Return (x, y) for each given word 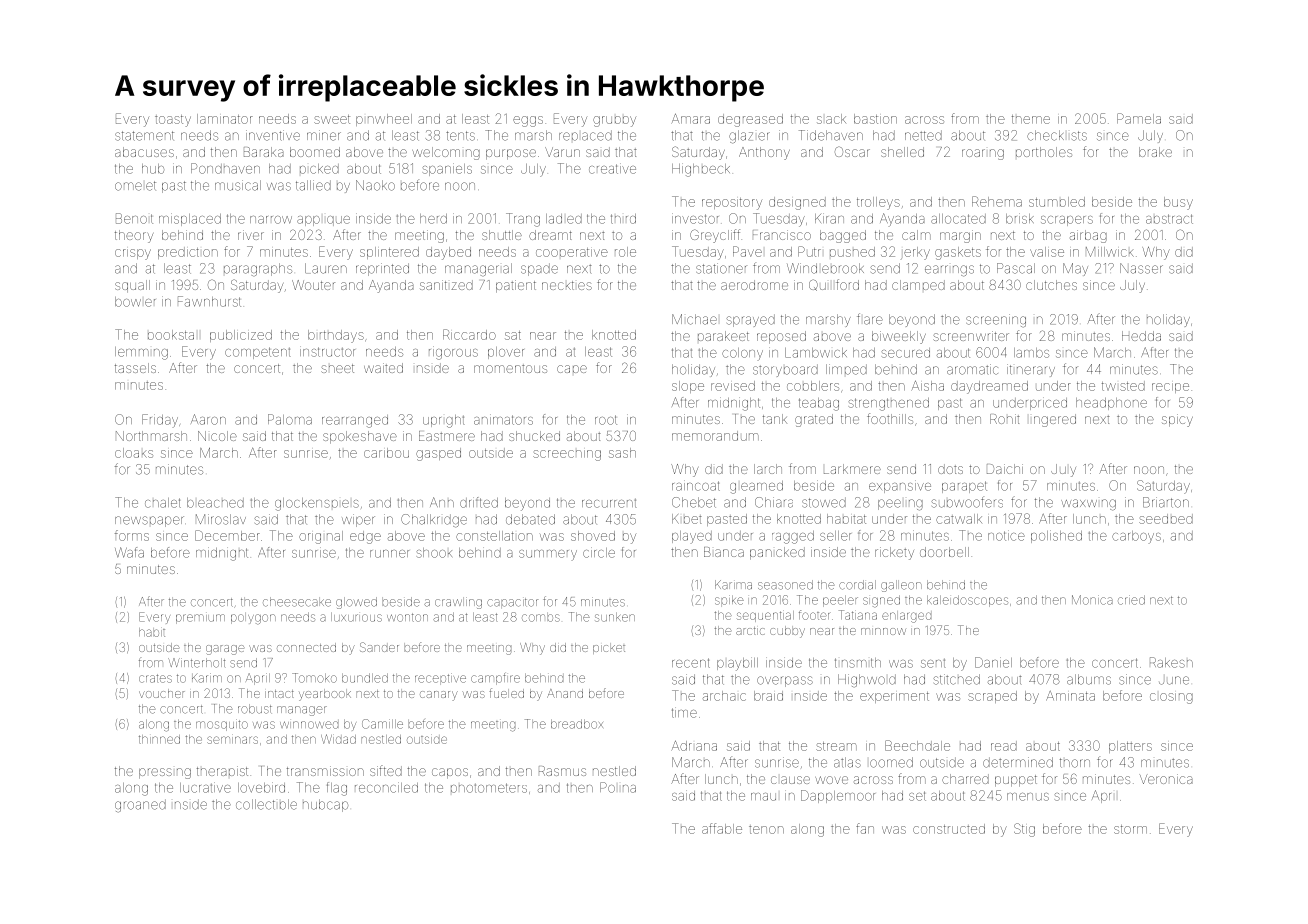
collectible (266, 804)
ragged (793, 537)
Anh (442, 502)
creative (612, 168)
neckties (567, 285)
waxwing (1088, 505)
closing (1171, 698)
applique (323, 221)
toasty (173, 121)
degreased (750, 120)
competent (258, 353)
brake (1155, 152)
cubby (787, 632)
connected (306, 647)
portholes (1044, 152)
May (1075, 269)
